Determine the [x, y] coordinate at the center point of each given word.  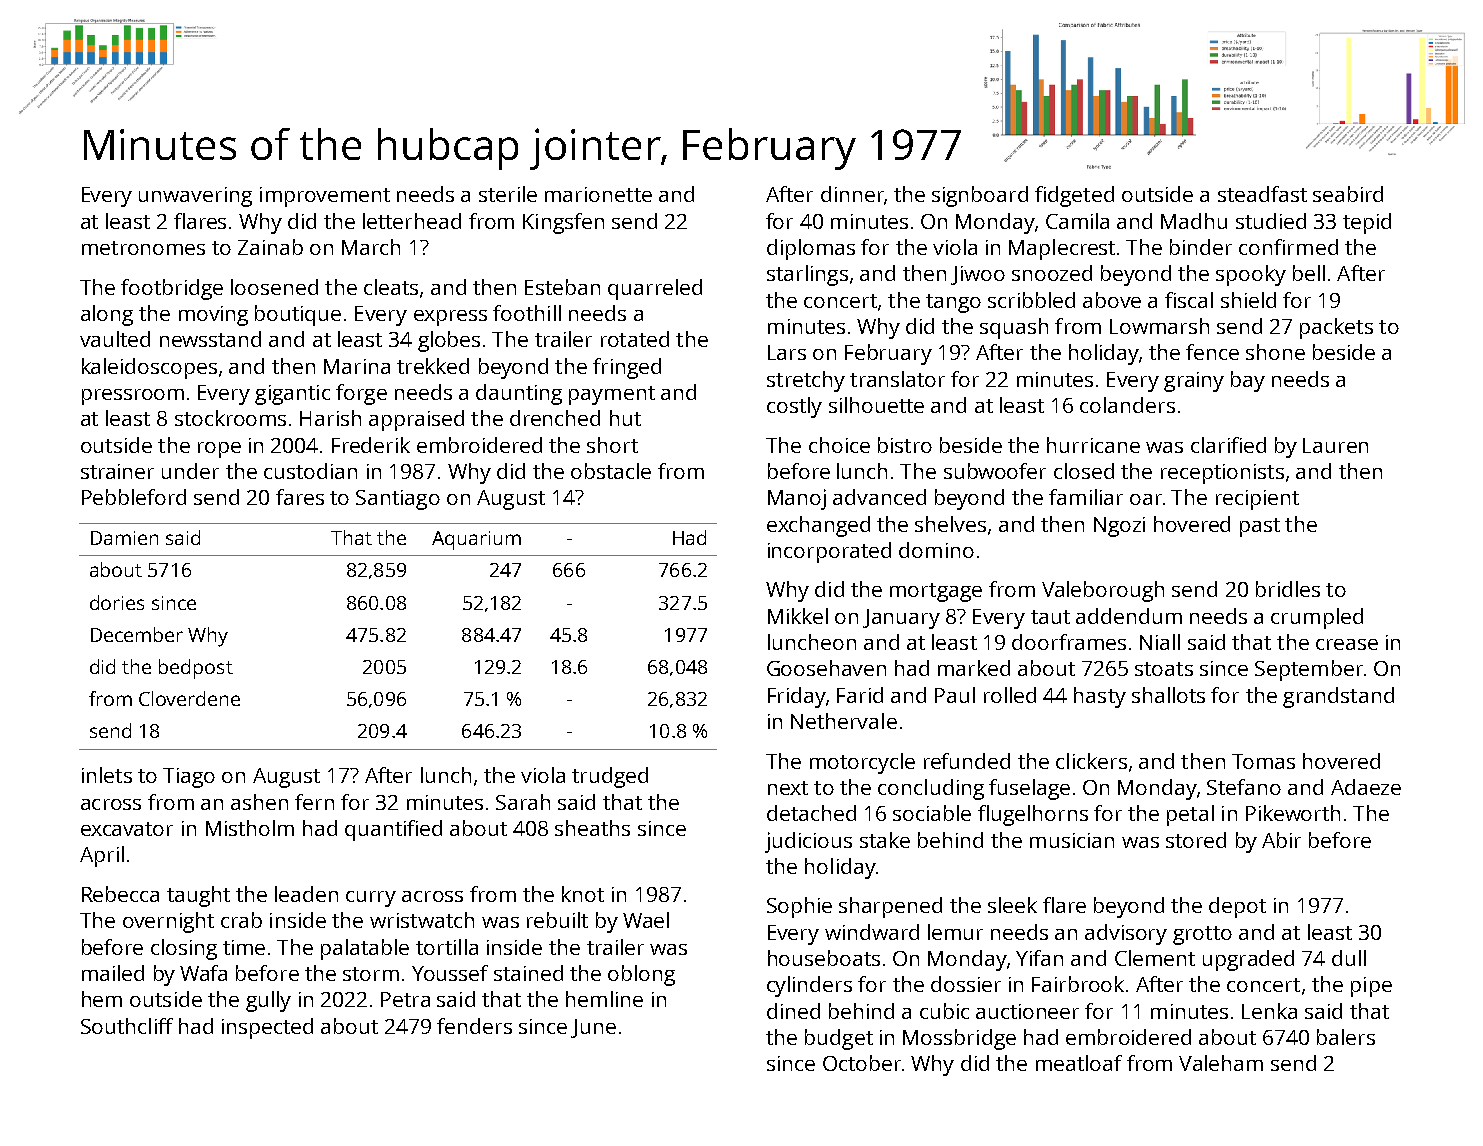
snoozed [1052, 273]
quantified [393, 830]
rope [219, 450]
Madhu [1194, 221]
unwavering [195, 197]
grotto [1202, 935]
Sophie [799, 907]
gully [268, 1001]
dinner [852, 194]
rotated [635, 339]
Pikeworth [1293, 813]
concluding [931, 789]
